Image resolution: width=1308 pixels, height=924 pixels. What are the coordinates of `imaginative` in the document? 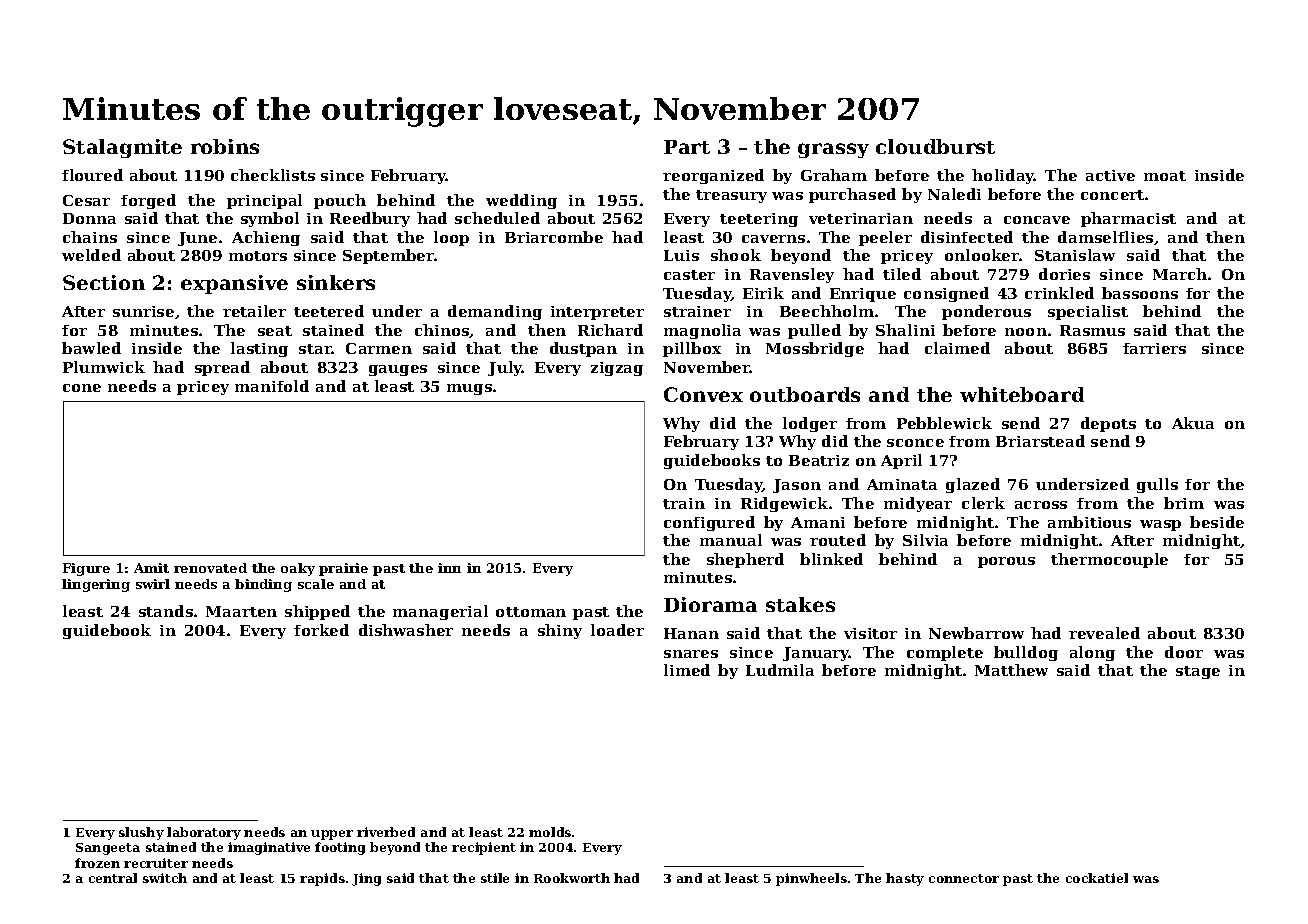 It's located at (269, 848).
